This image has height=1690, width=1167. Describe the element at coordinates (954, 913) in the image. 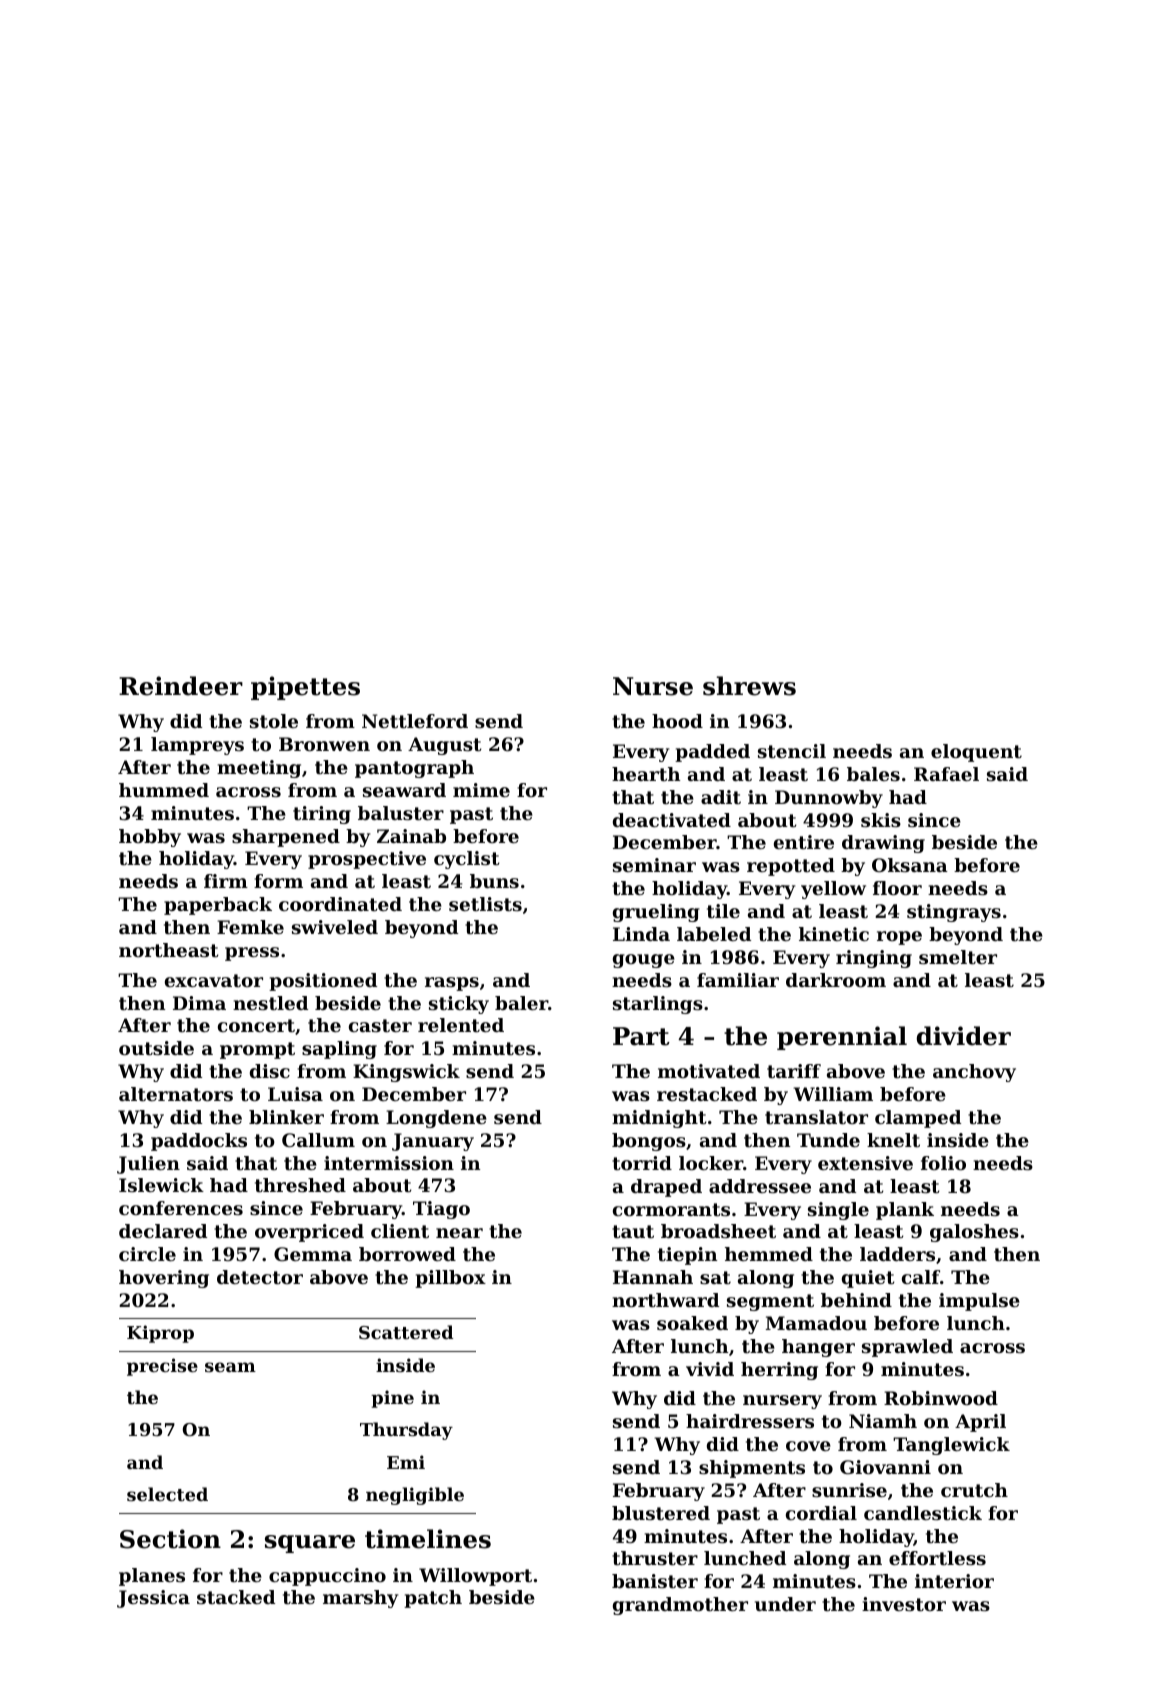

I see `stingrays` at that location.
